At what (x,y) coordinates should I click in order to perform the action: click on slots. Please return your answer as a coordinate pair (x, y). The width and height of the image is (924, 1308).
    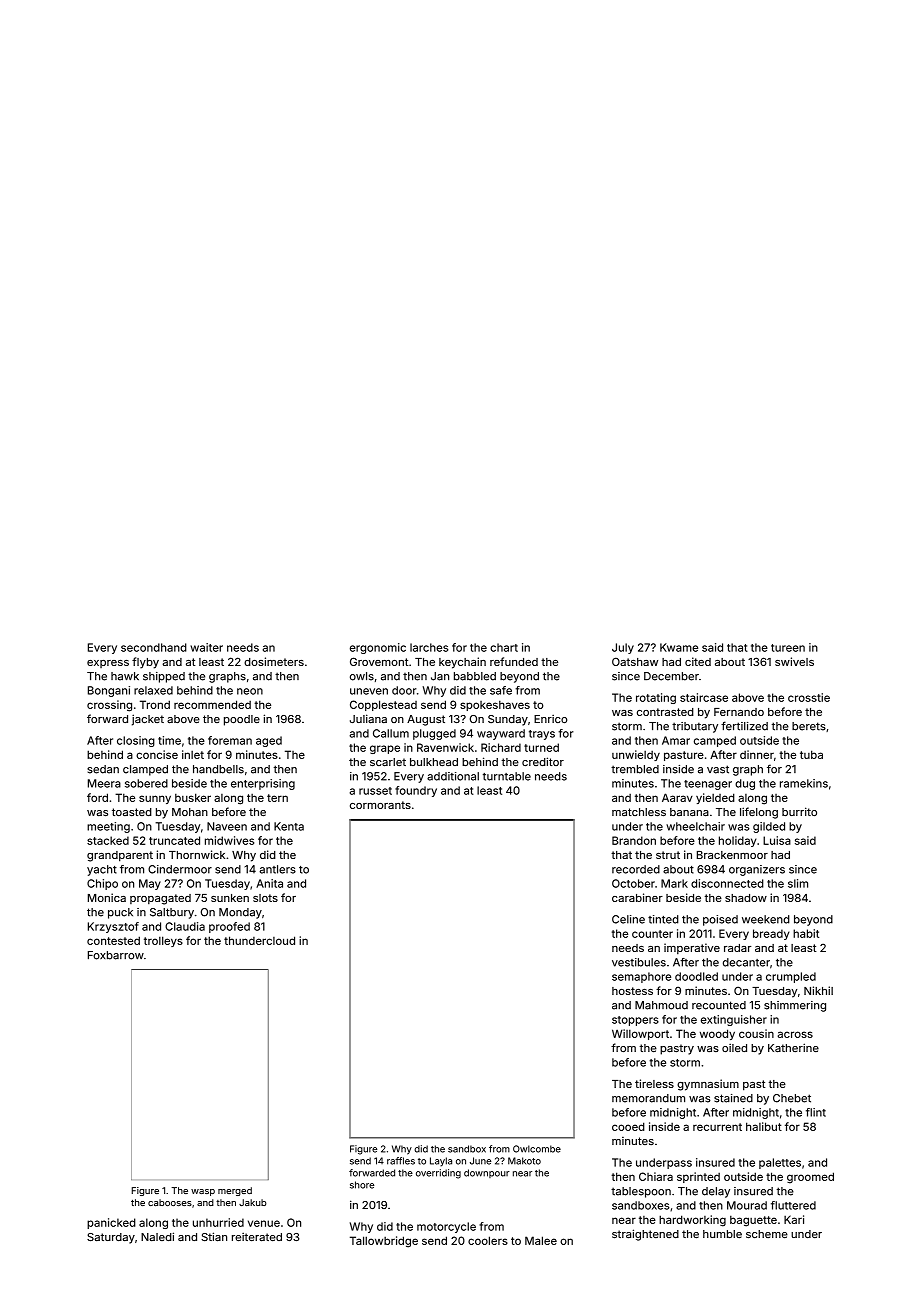
    Looking at the image, I should click on (265, 898).
